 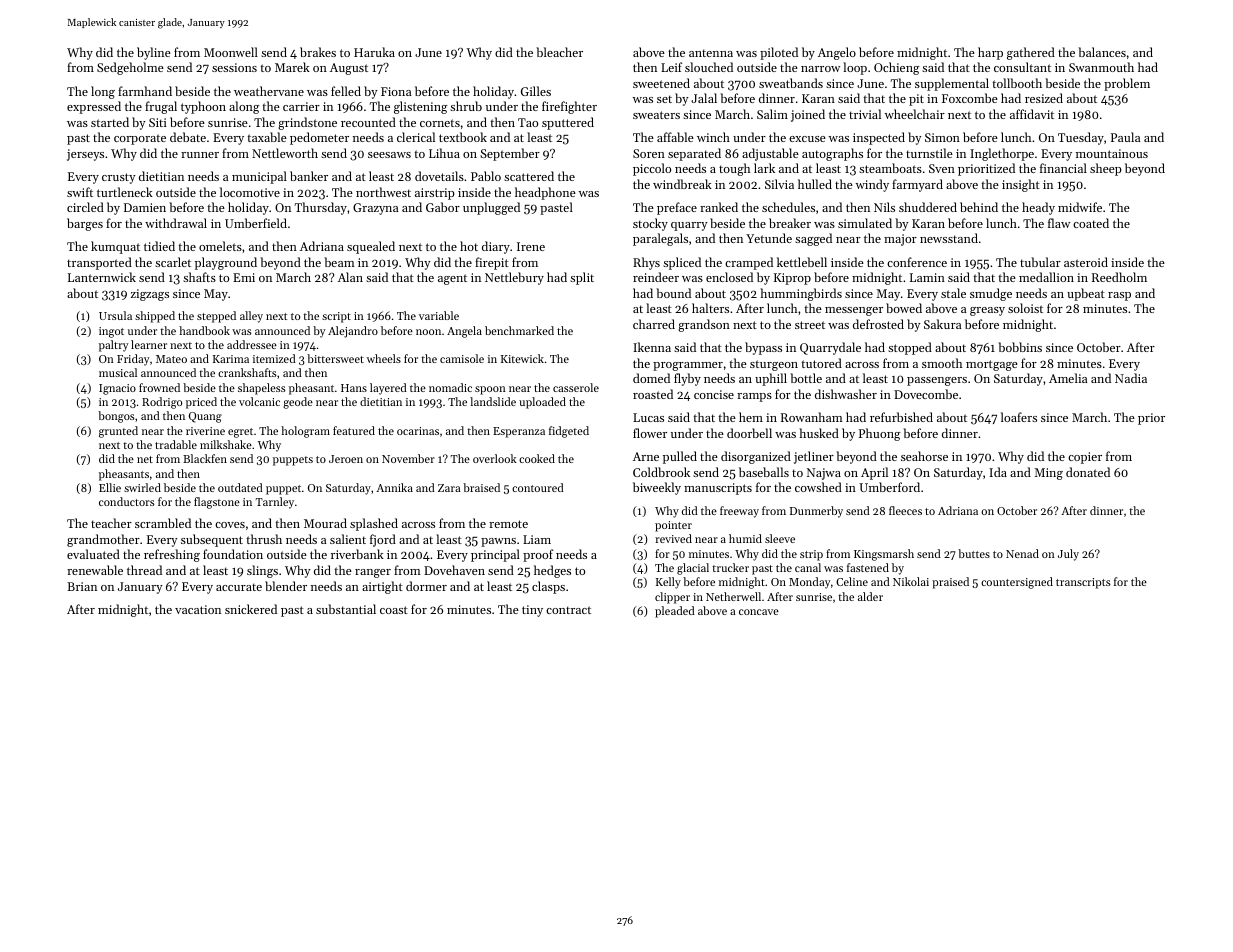 What do you see at coordinates (491, 208) in the screenshot?
I see `unplugged` at bounding box center [491, 208].
